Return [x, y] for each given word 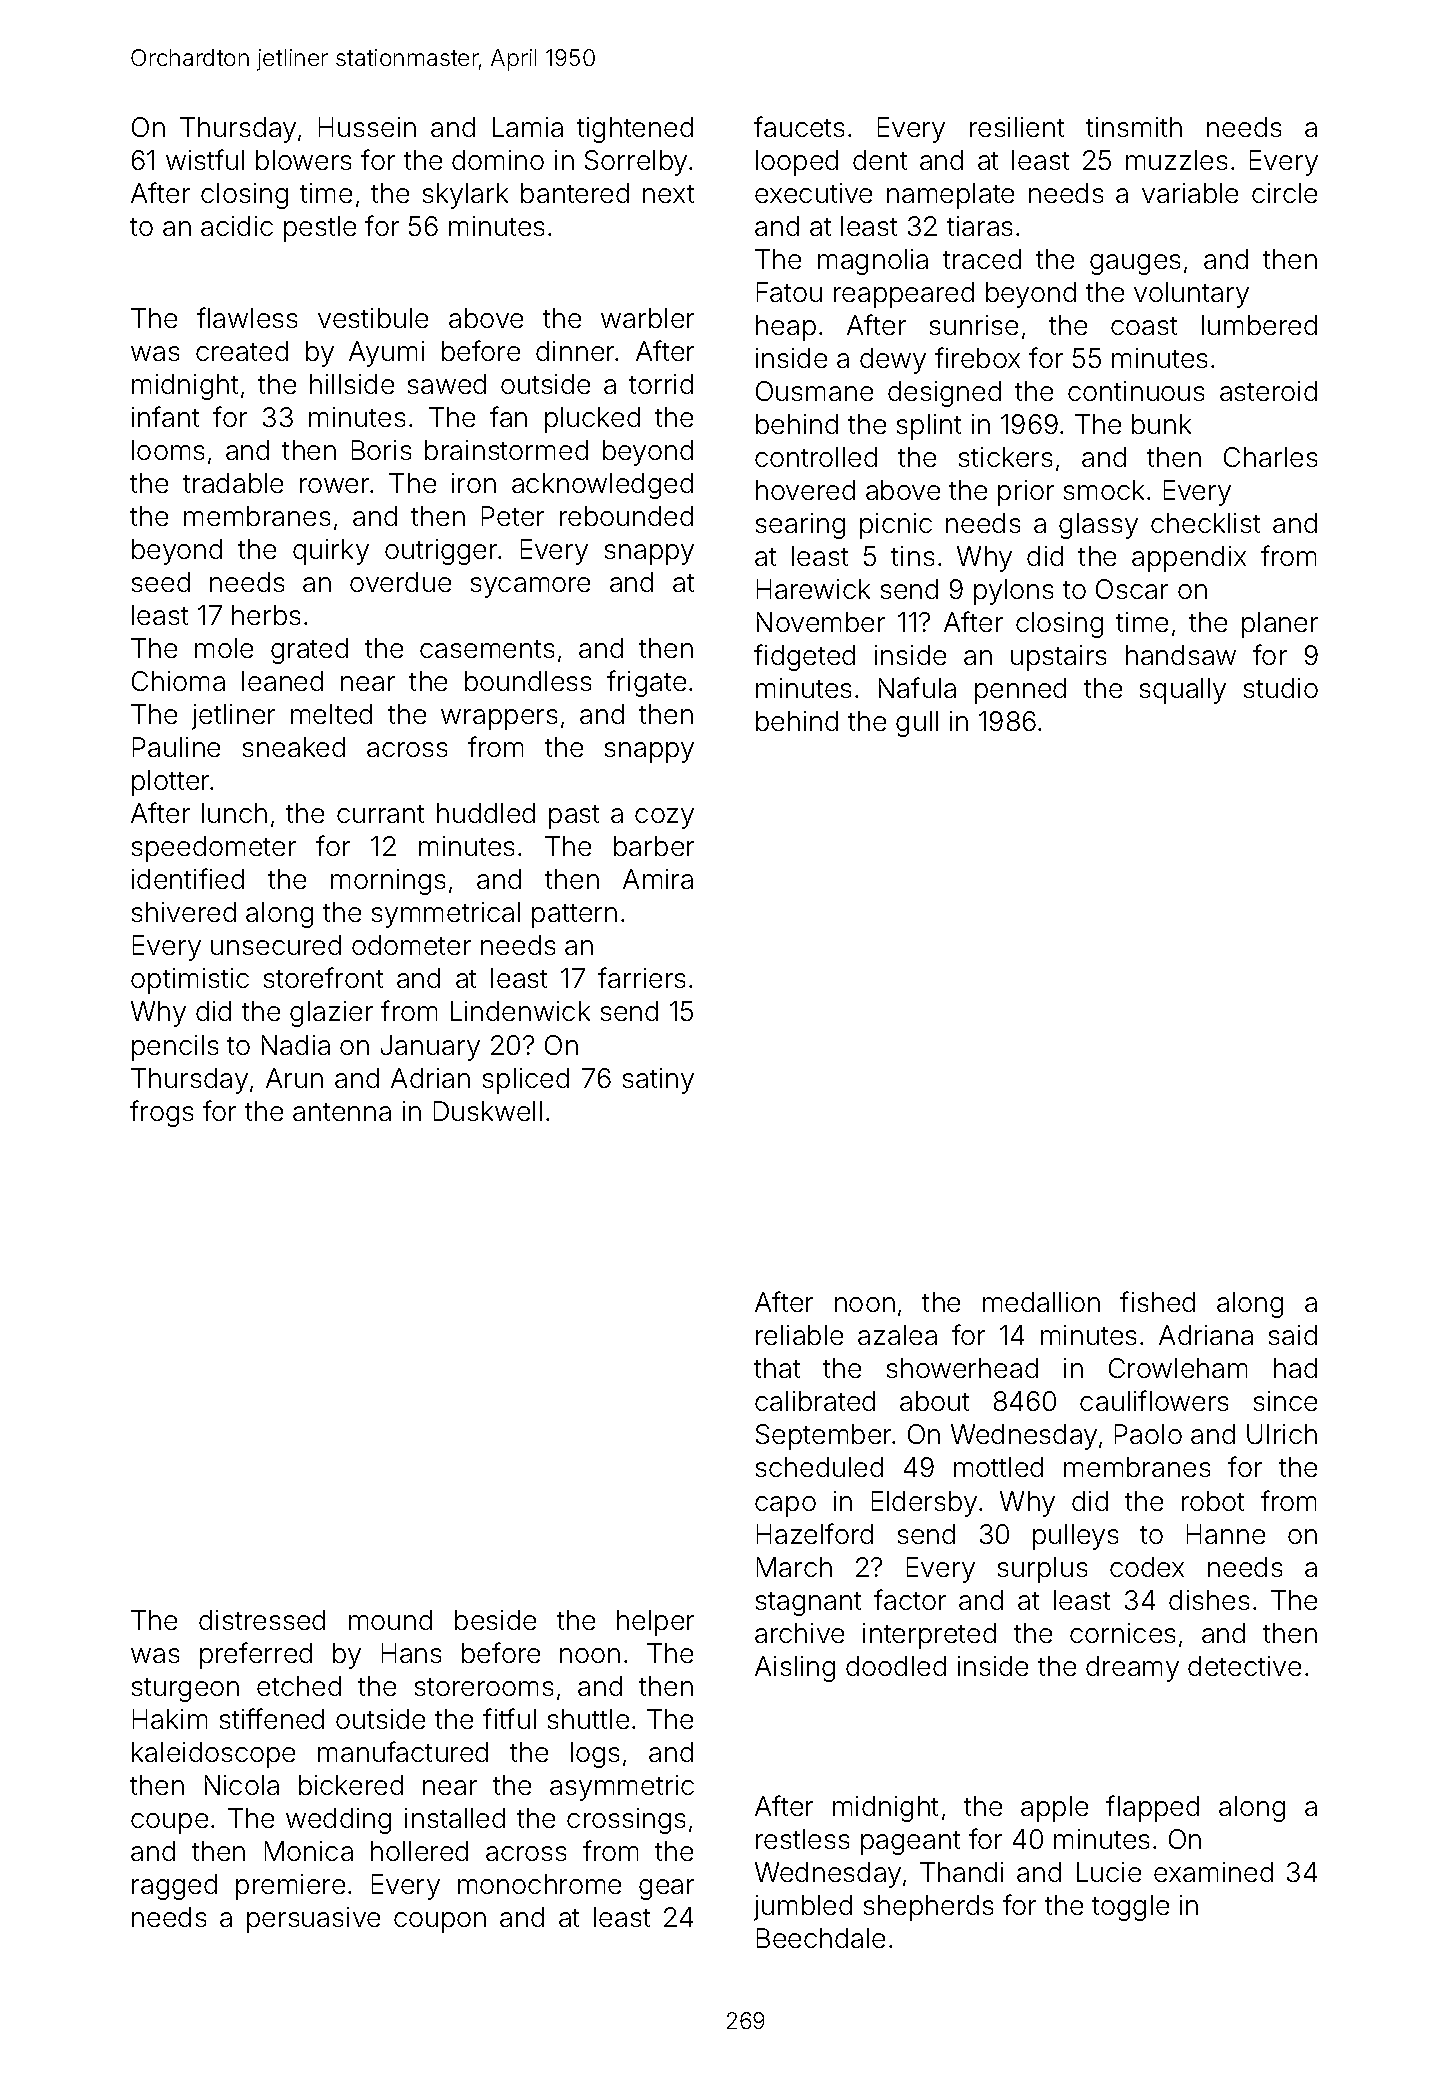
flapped [1152, 1808]
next [668, 194]
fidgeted [804, 657]
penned [1020, 691]
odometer [411, 945]
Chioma [178, 681]
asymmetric [622, 1788]
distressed [262, 1620]
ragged [174, 1887]
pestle [320, 229]
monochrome [539, 1884]
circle [1284, 193]
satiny [658, 1081]
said [1293, 1335]
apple [1054, 1809]
